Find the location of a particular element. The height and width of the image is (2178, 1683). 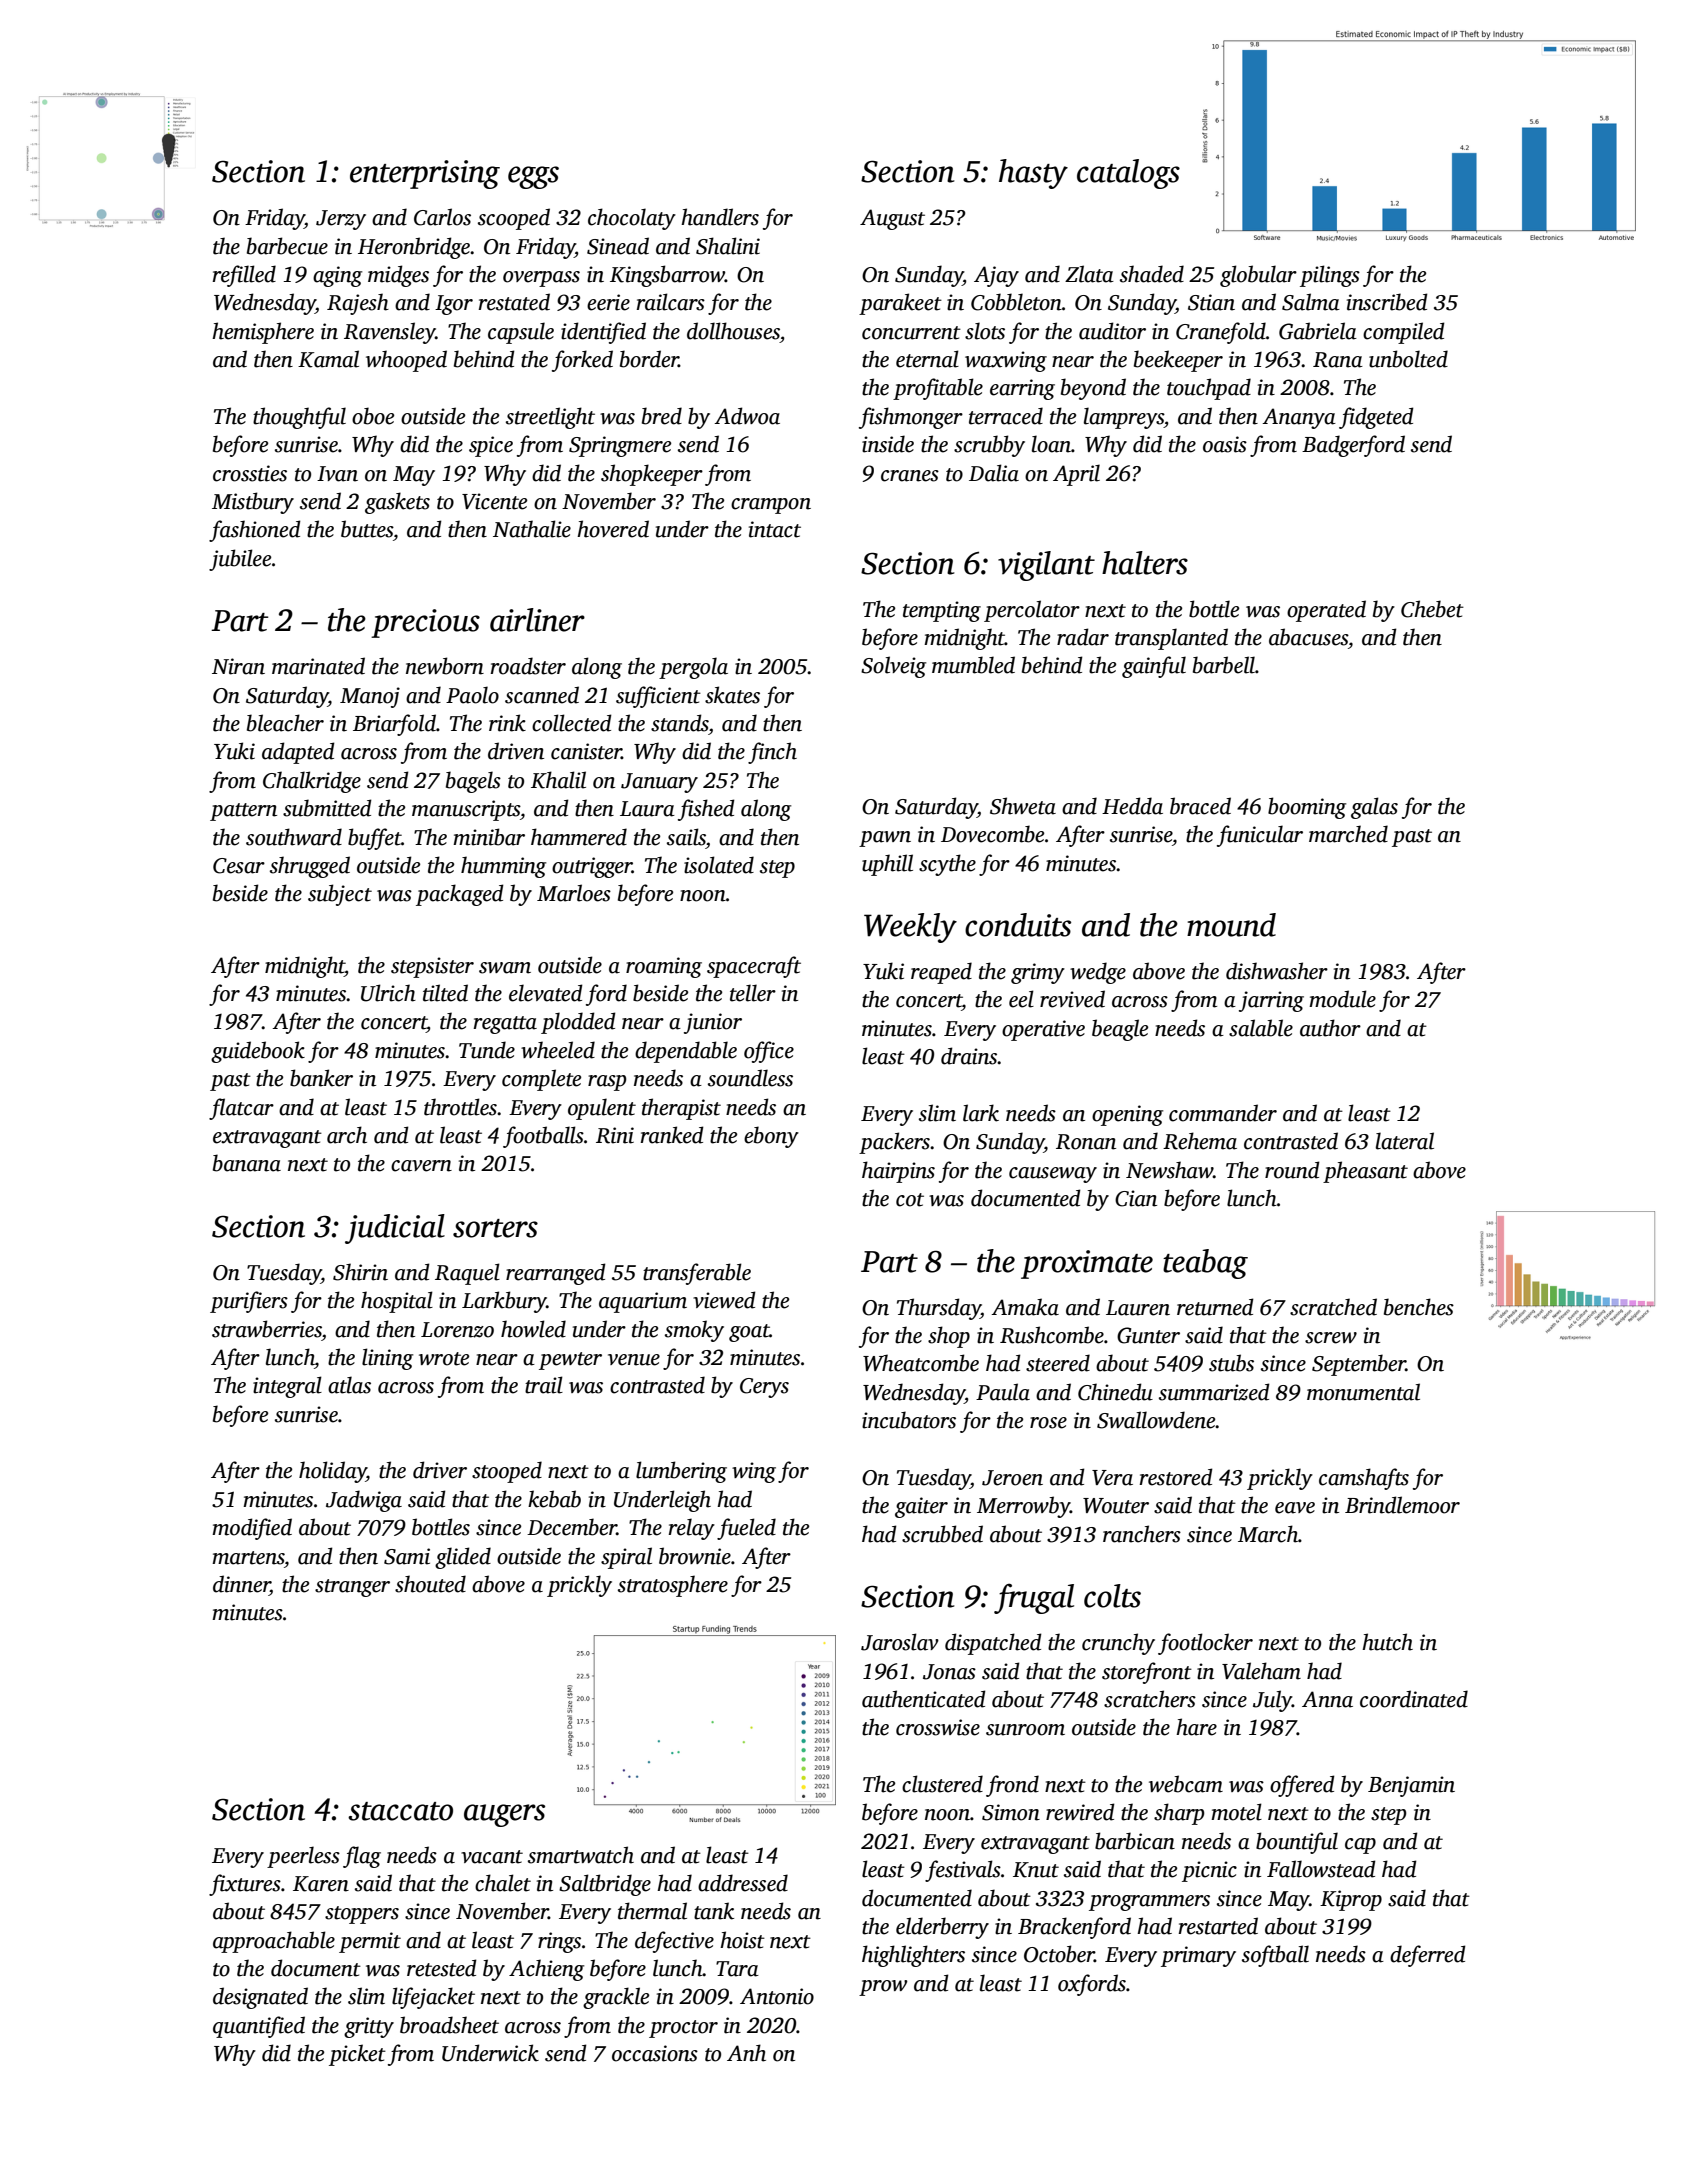

lateral is located at coordinates (1405, 1141).
